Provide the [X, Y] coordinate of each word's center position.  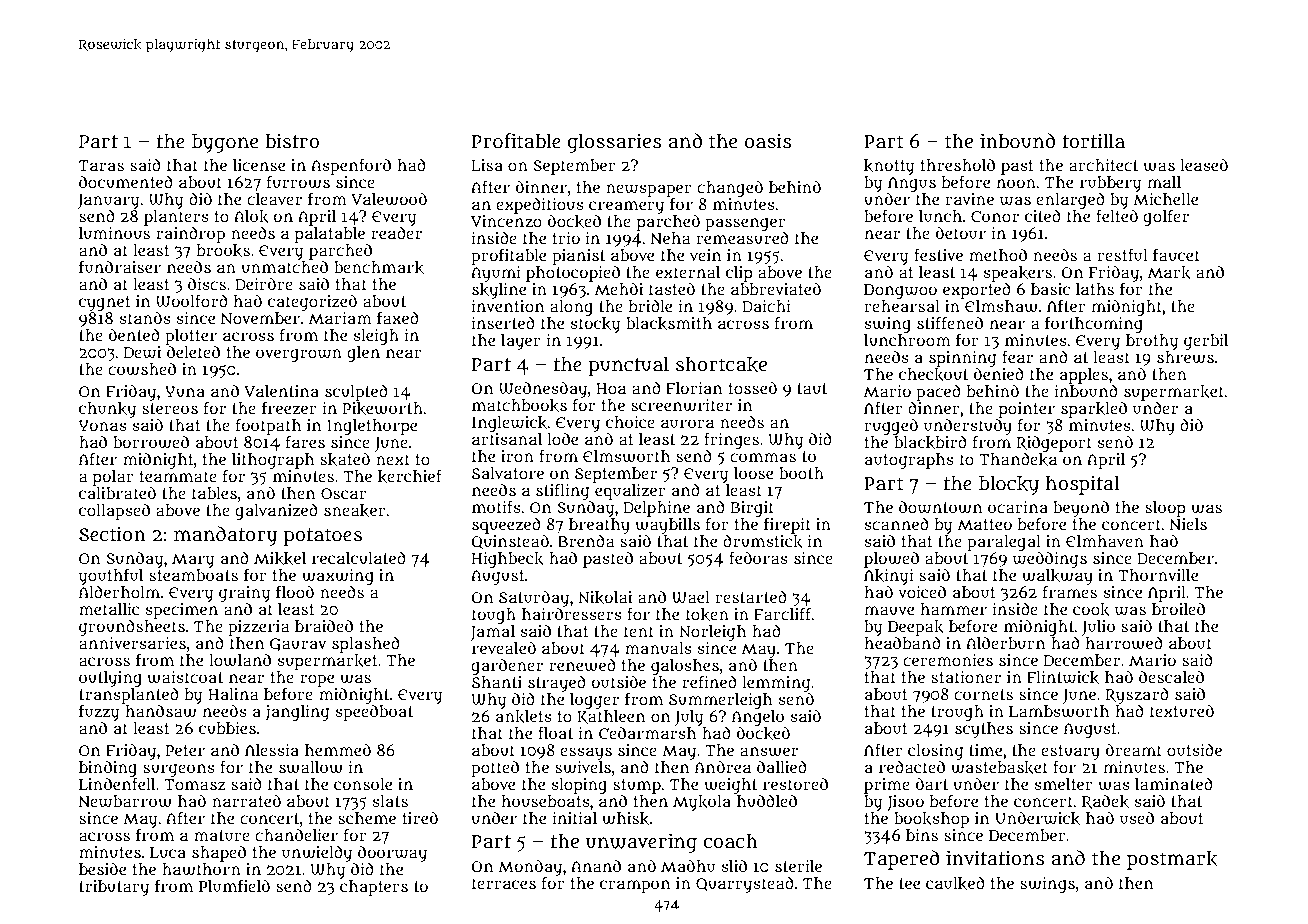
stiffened [950, 323]
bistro [292, 141]
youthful [111, 576]
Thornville [1158, 575]
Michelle [1165, 199]
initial [574, 818]
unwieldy [317, 853]
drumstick [763, 541]
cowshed [142, 369]
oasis [768, 141]
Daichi [766, 306]
